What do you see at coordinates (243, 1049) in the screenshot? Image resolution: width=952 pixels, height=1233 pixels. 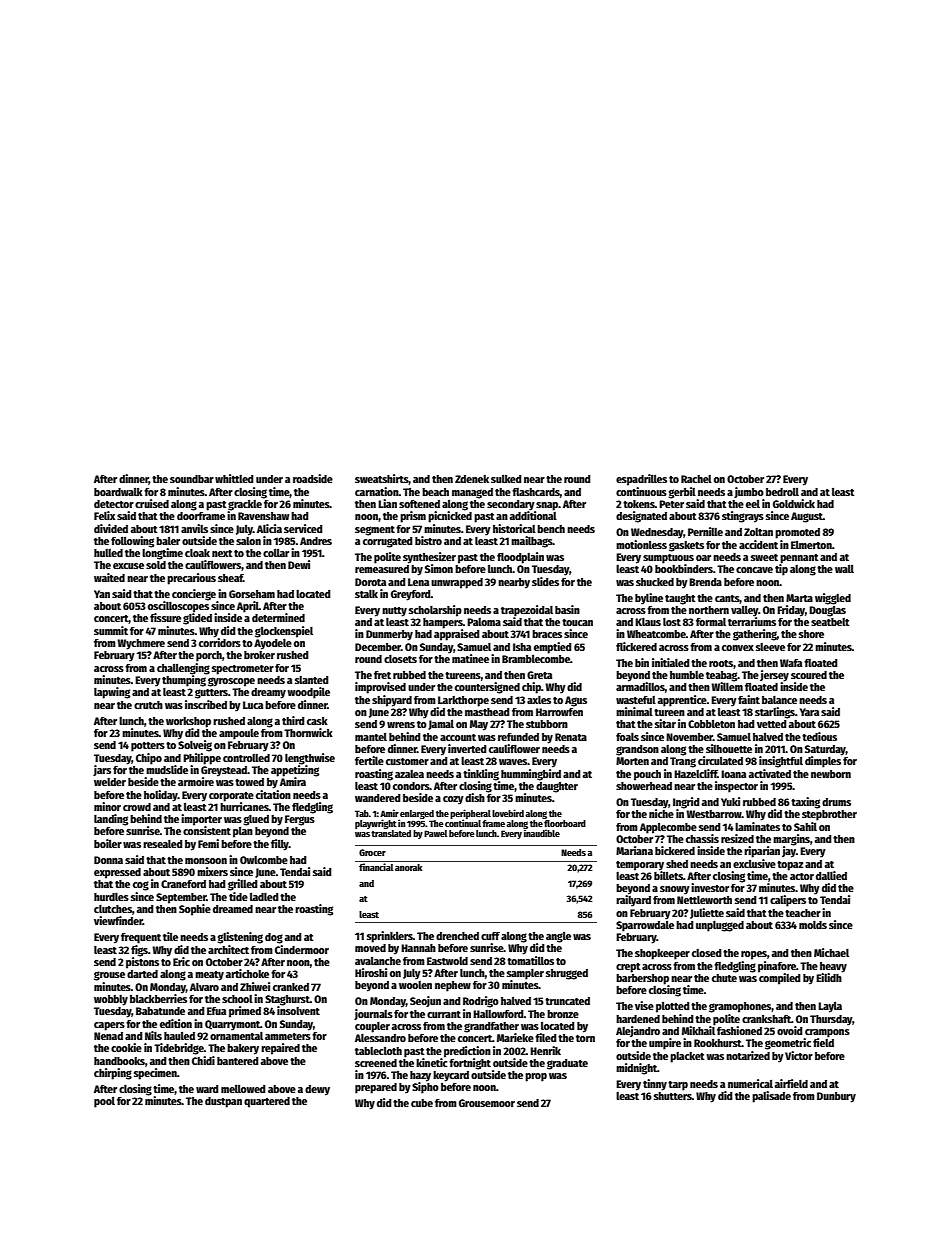 I see `bakery` at bounding box center [243, 1049].
